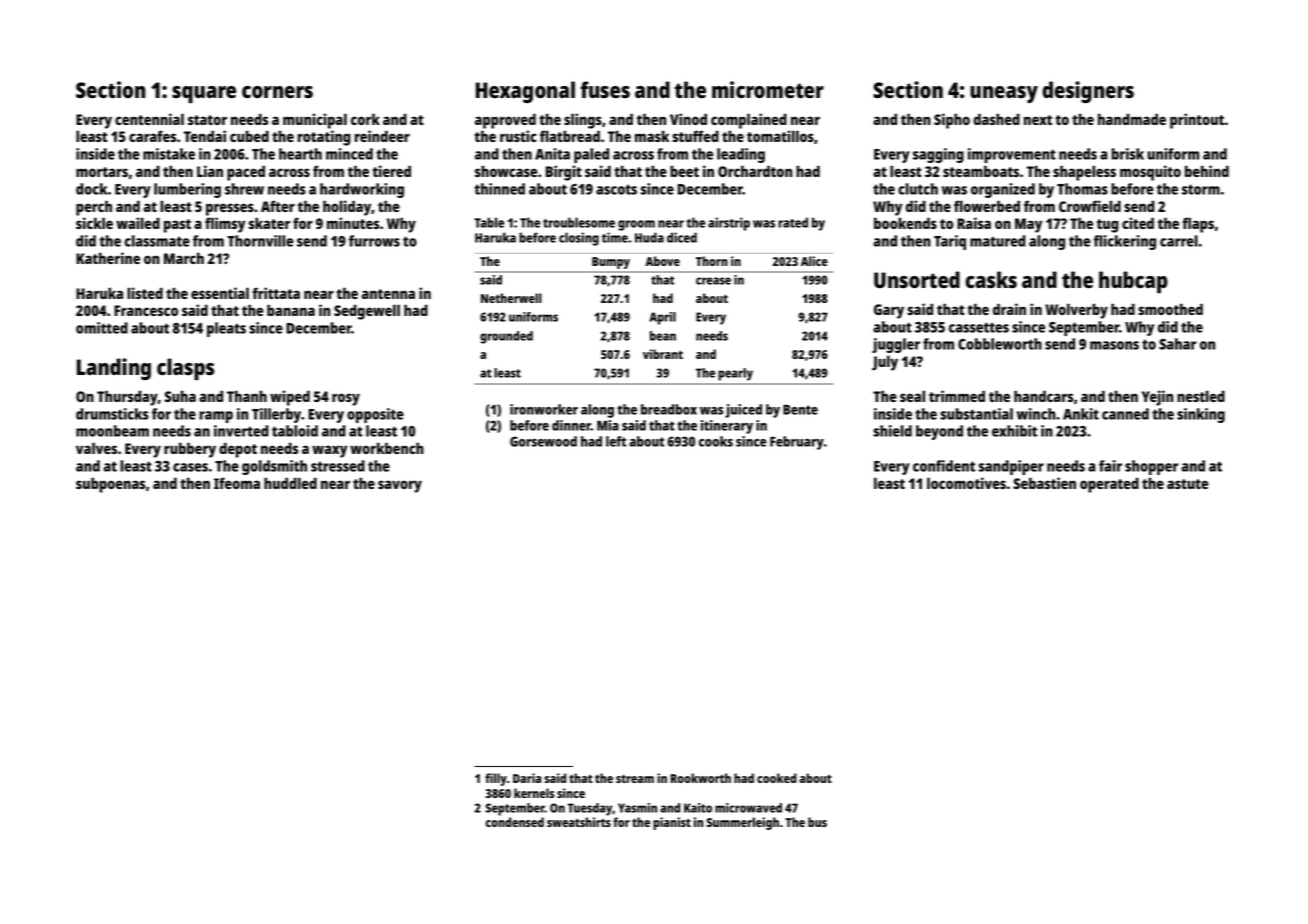 The image size is (1308, 924). What do you see at coordinates (663, 354) in the document?
I see `vibrant` at bounding box center [663, 354].
